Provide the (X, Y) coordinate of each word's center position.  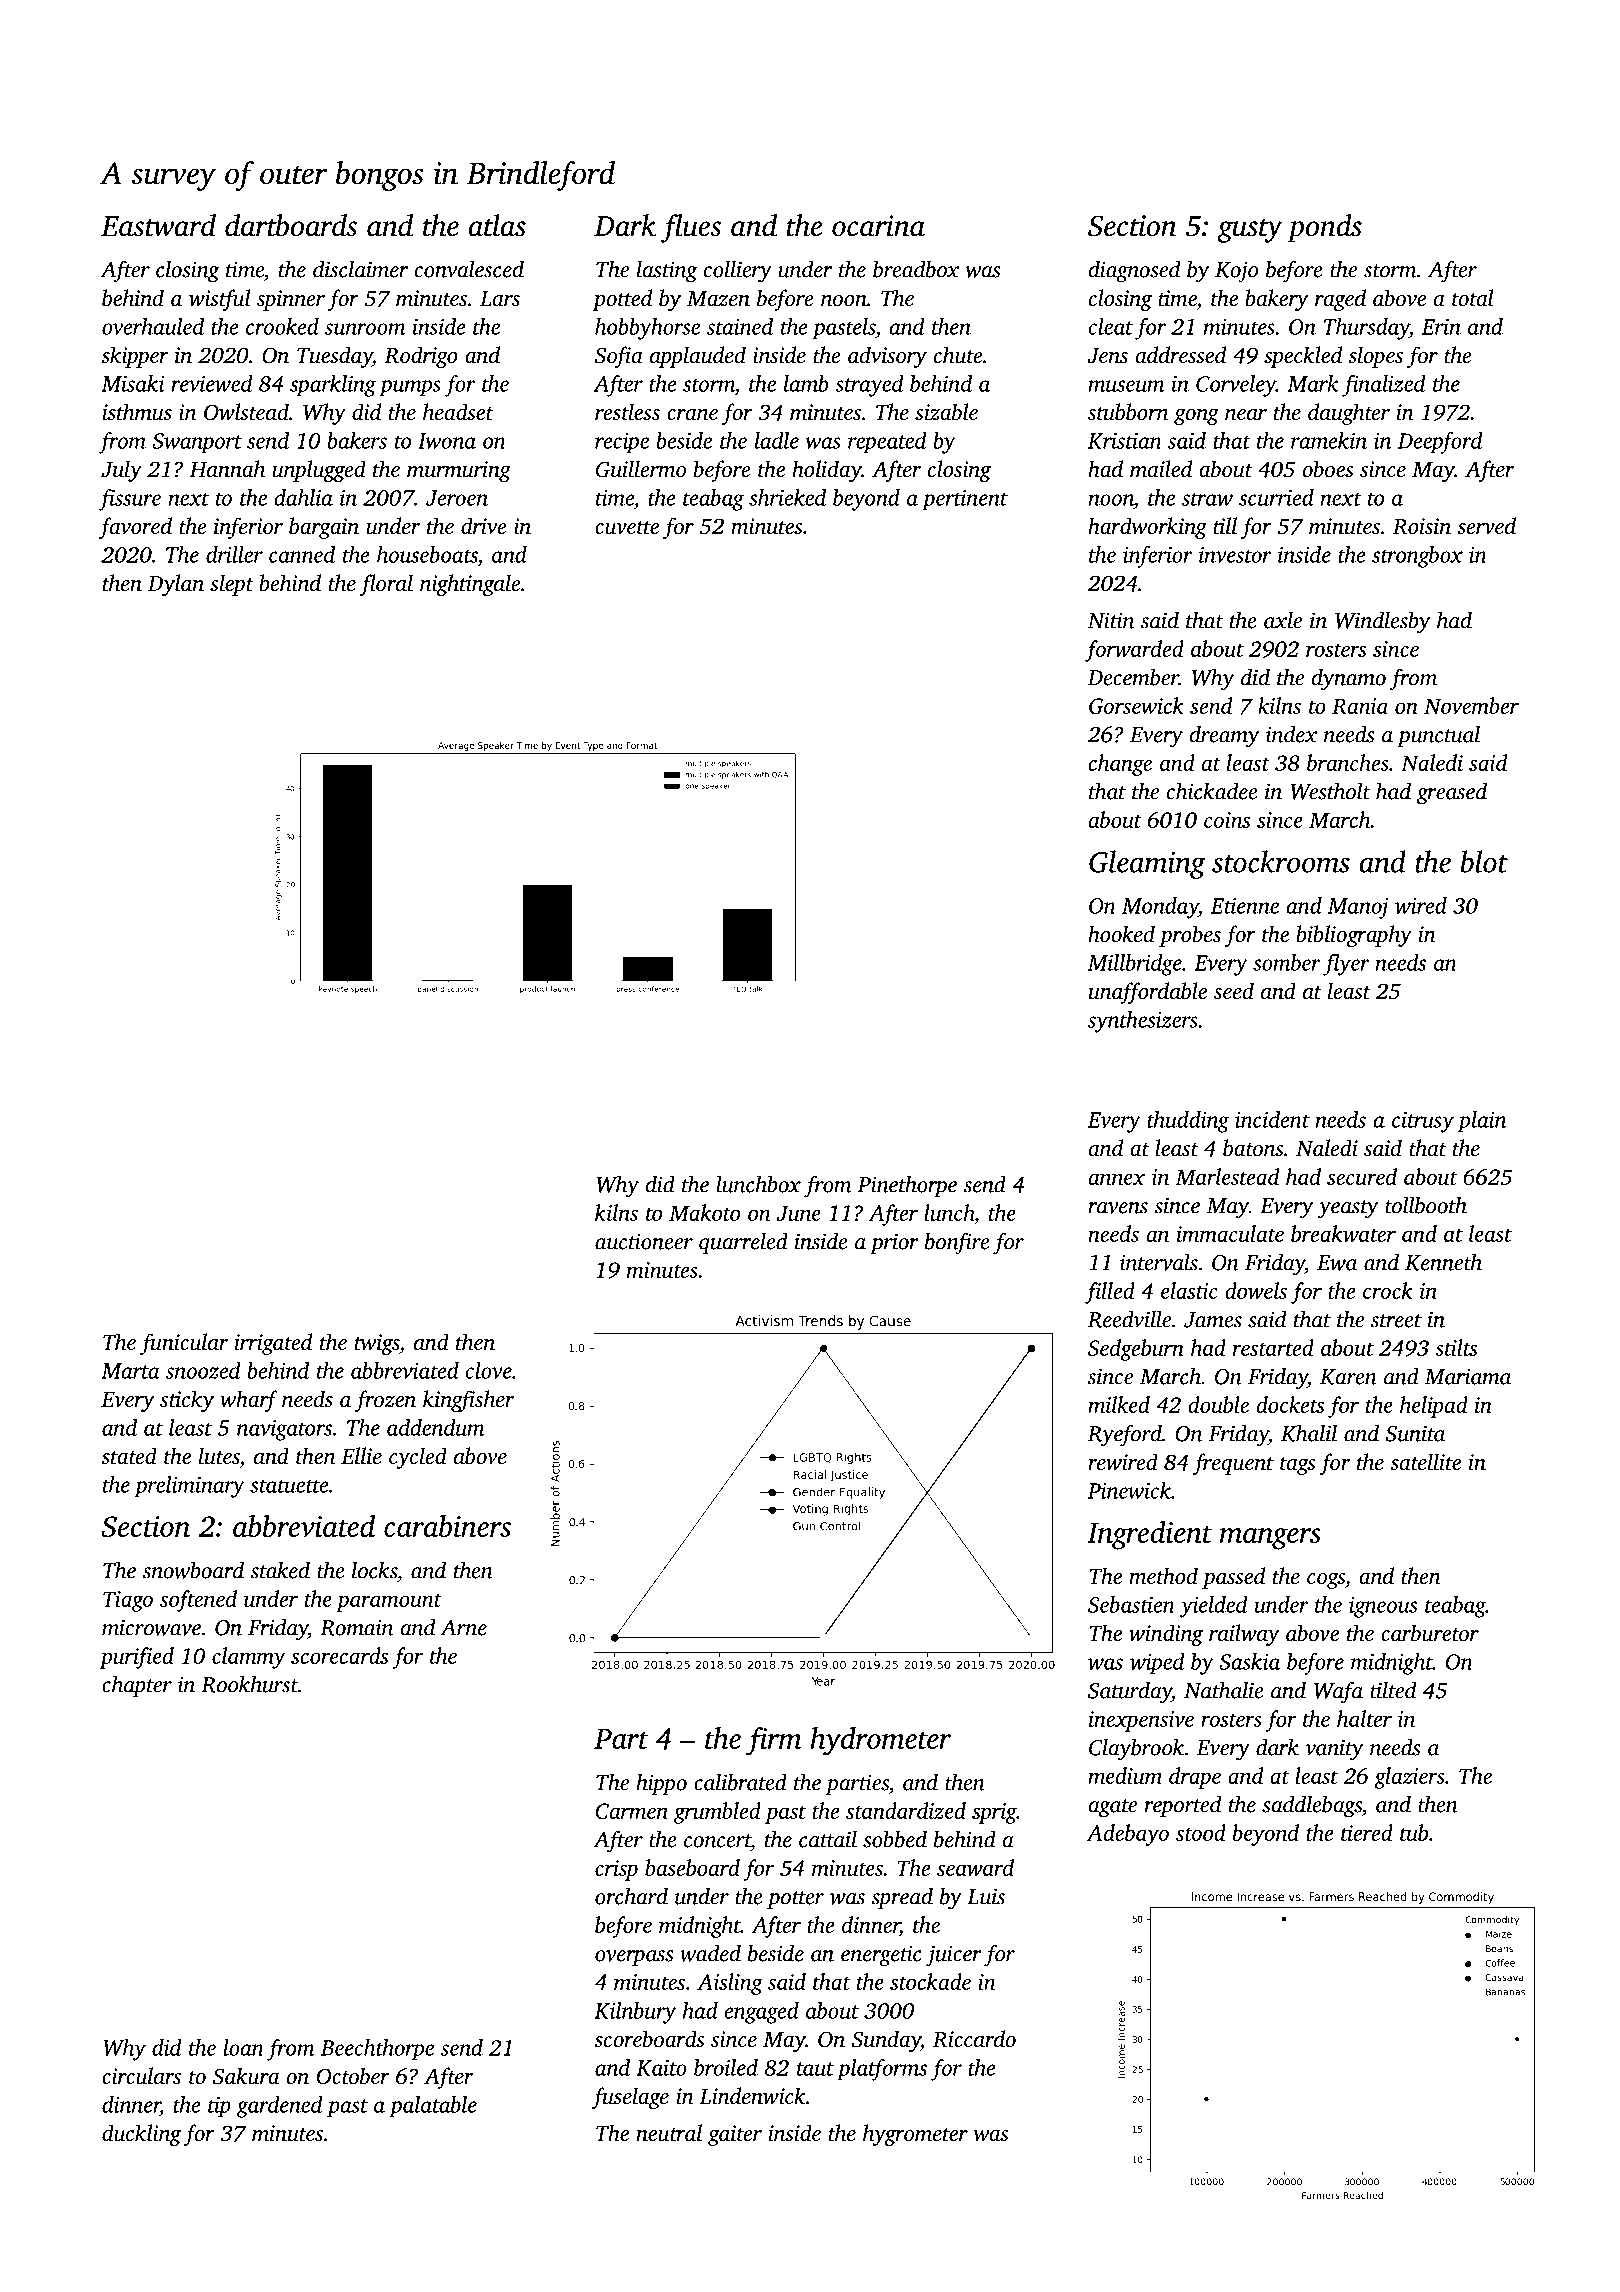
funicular (184, 1344)
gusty (1250, 231)
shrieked (787, 497)
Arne (463, 1628)
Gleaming (1147, 864)
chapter (137, 1686)
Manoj (1358, 908)
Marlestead (1227, 1176)
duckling (141, 2135)
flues (691, 228)
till (1225, 525)
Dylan (176, 585)
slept (232, 585)
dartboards (291, 225)
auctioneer (644, 1241)
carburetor (1430, 1633)
